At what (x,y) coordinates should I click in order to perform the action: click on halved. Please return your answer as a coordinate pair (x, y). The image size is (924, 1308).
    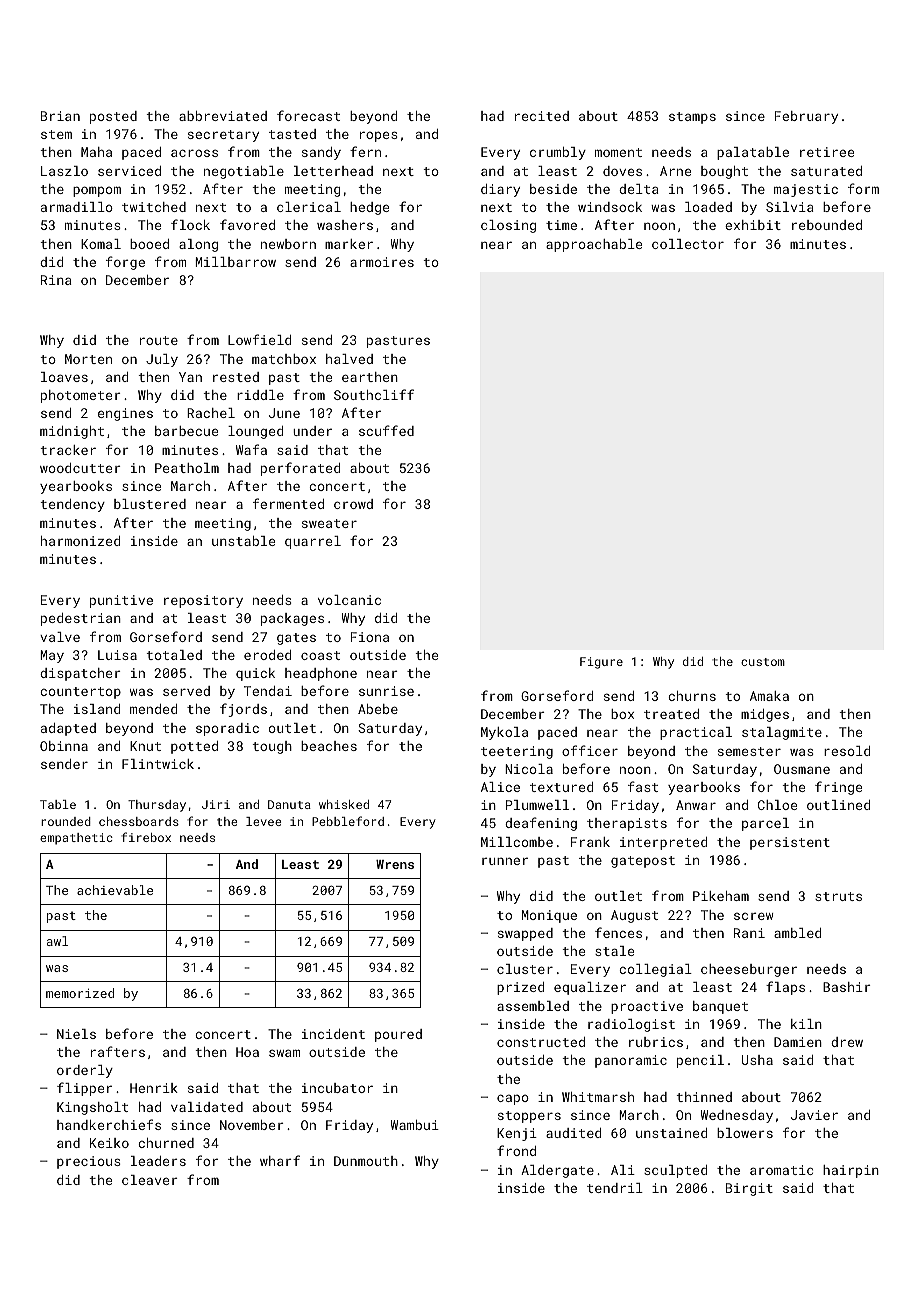
    Looking at the image, I should click on (349, 359).
